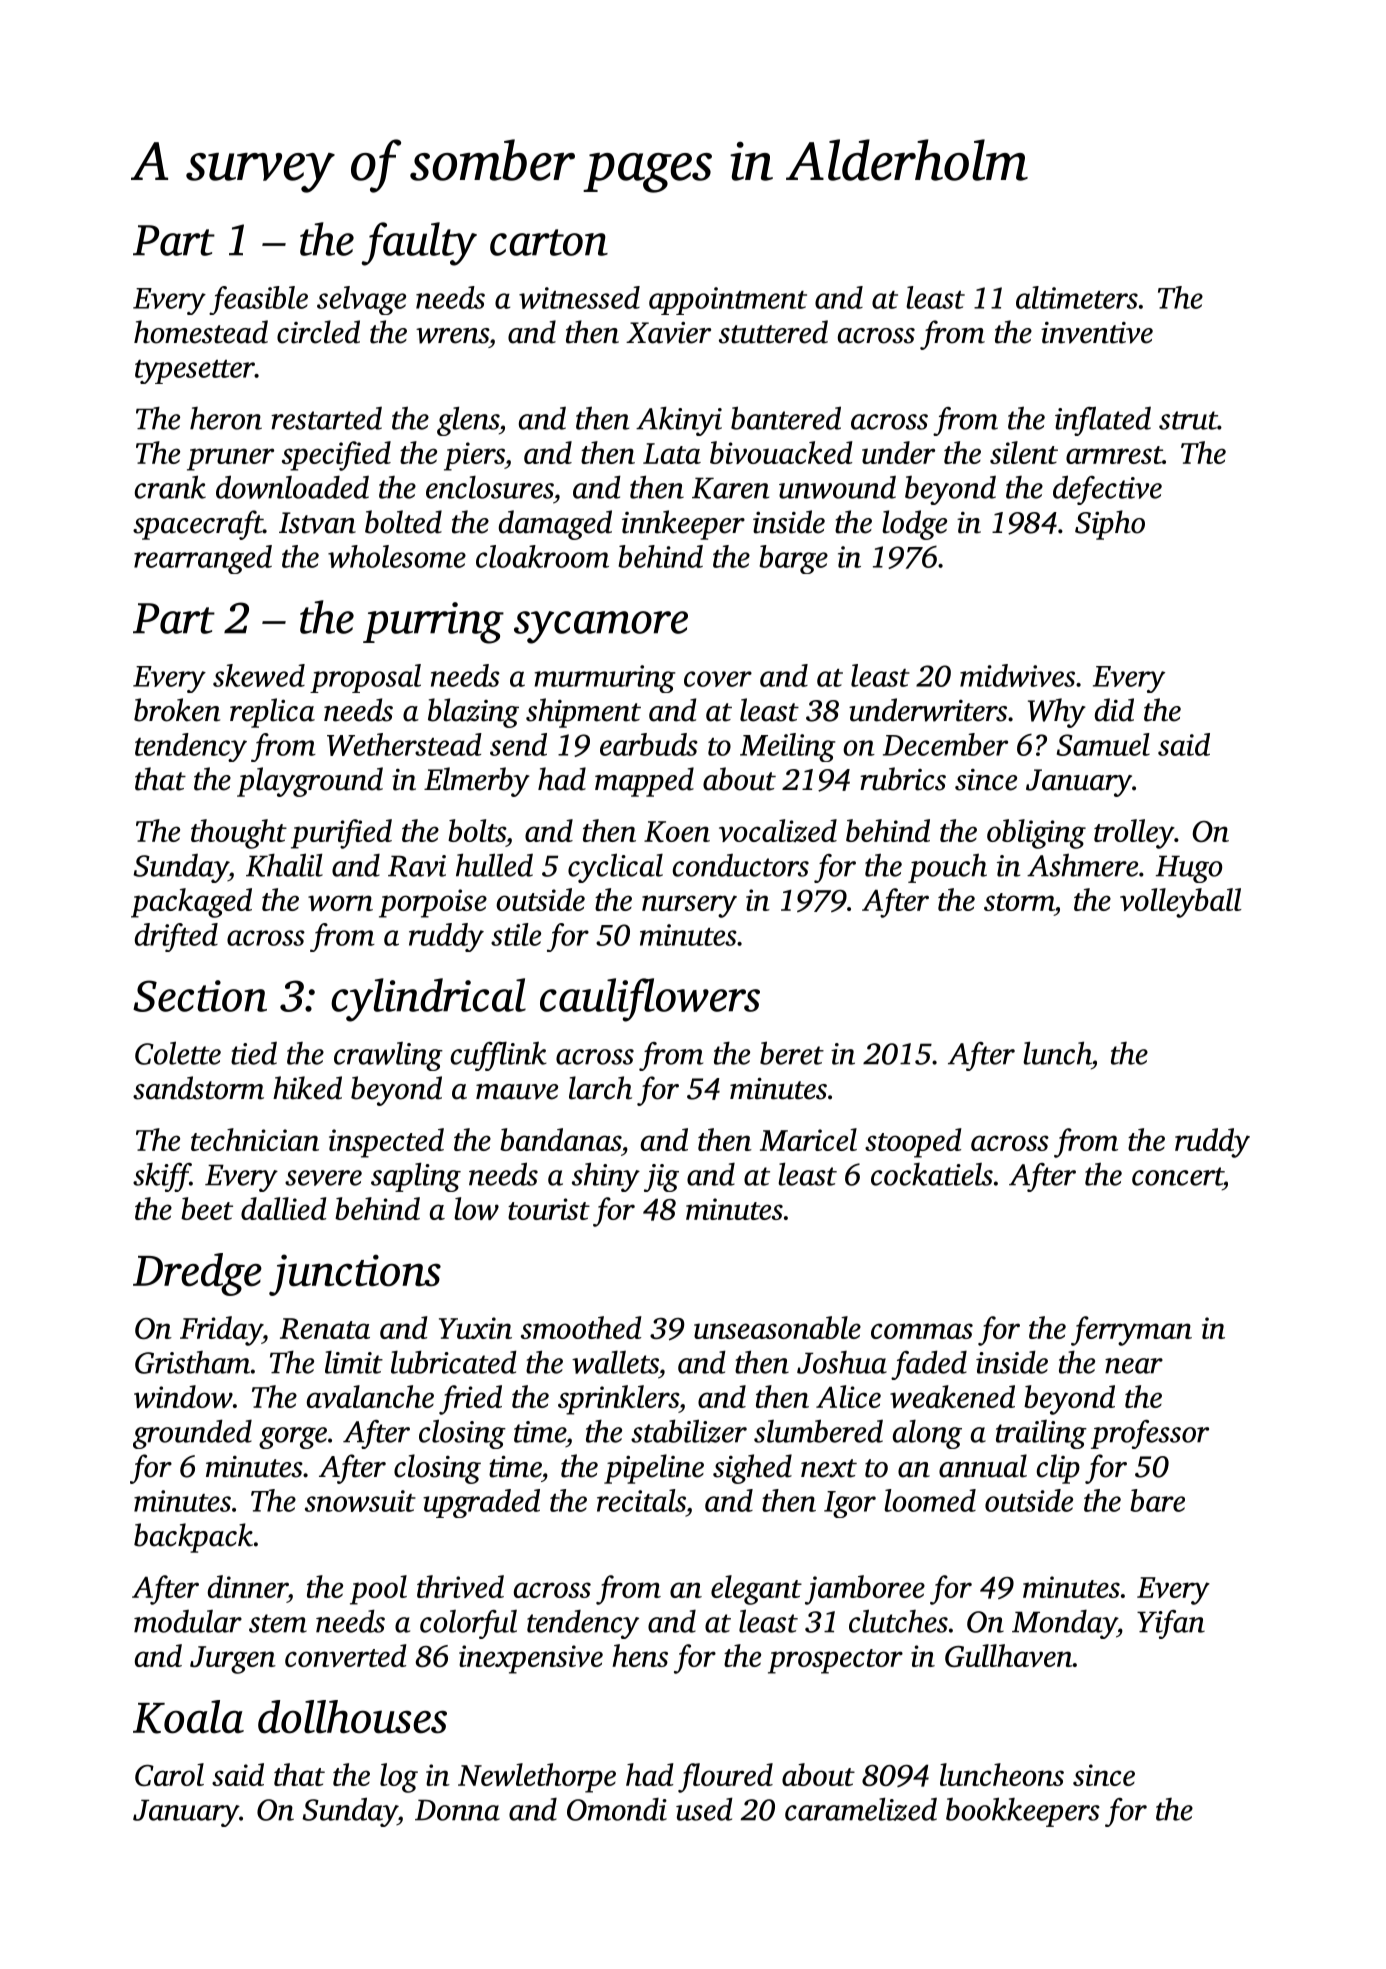 This page has height=1969, width=1386. What do you see at coordinates (728, 301) in the page?
I see `appointment` at bounding box center [728, 301].
